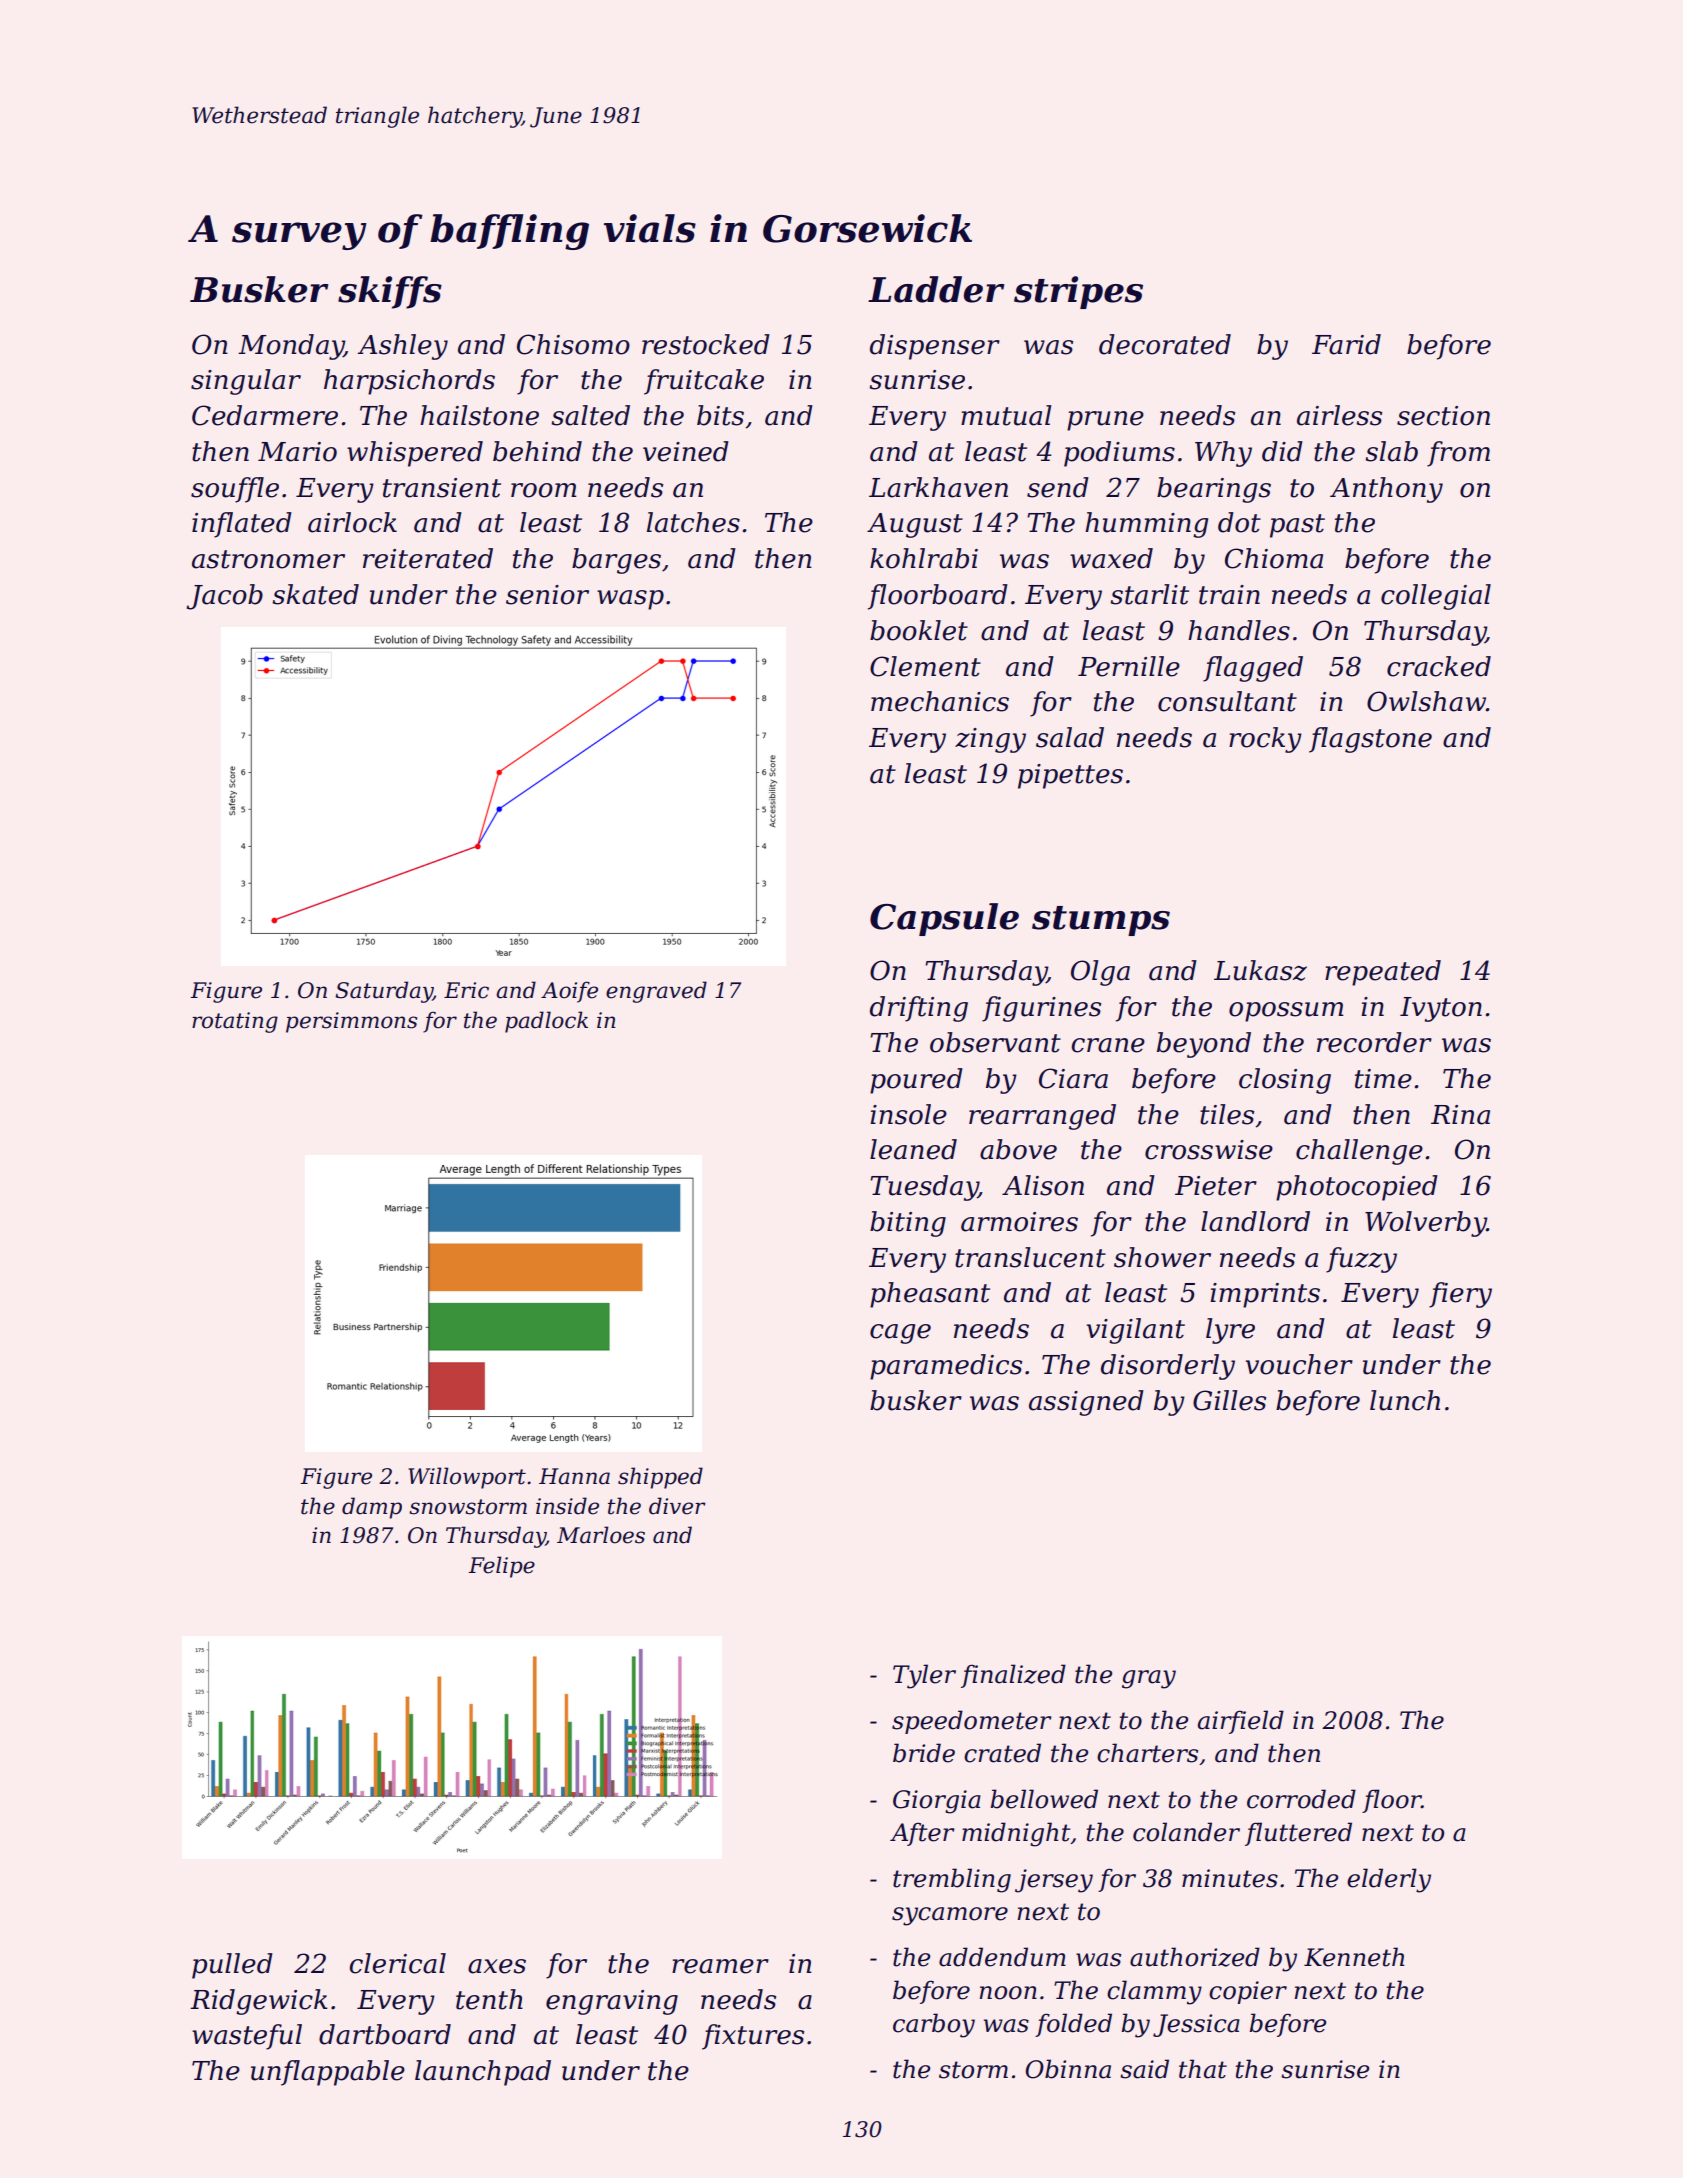 This screenshot has width=1683, height=2178. What do you see at coordinates (908, 1224) in the screenshot?
I see `biting` at bounding box center [908, 1224].
